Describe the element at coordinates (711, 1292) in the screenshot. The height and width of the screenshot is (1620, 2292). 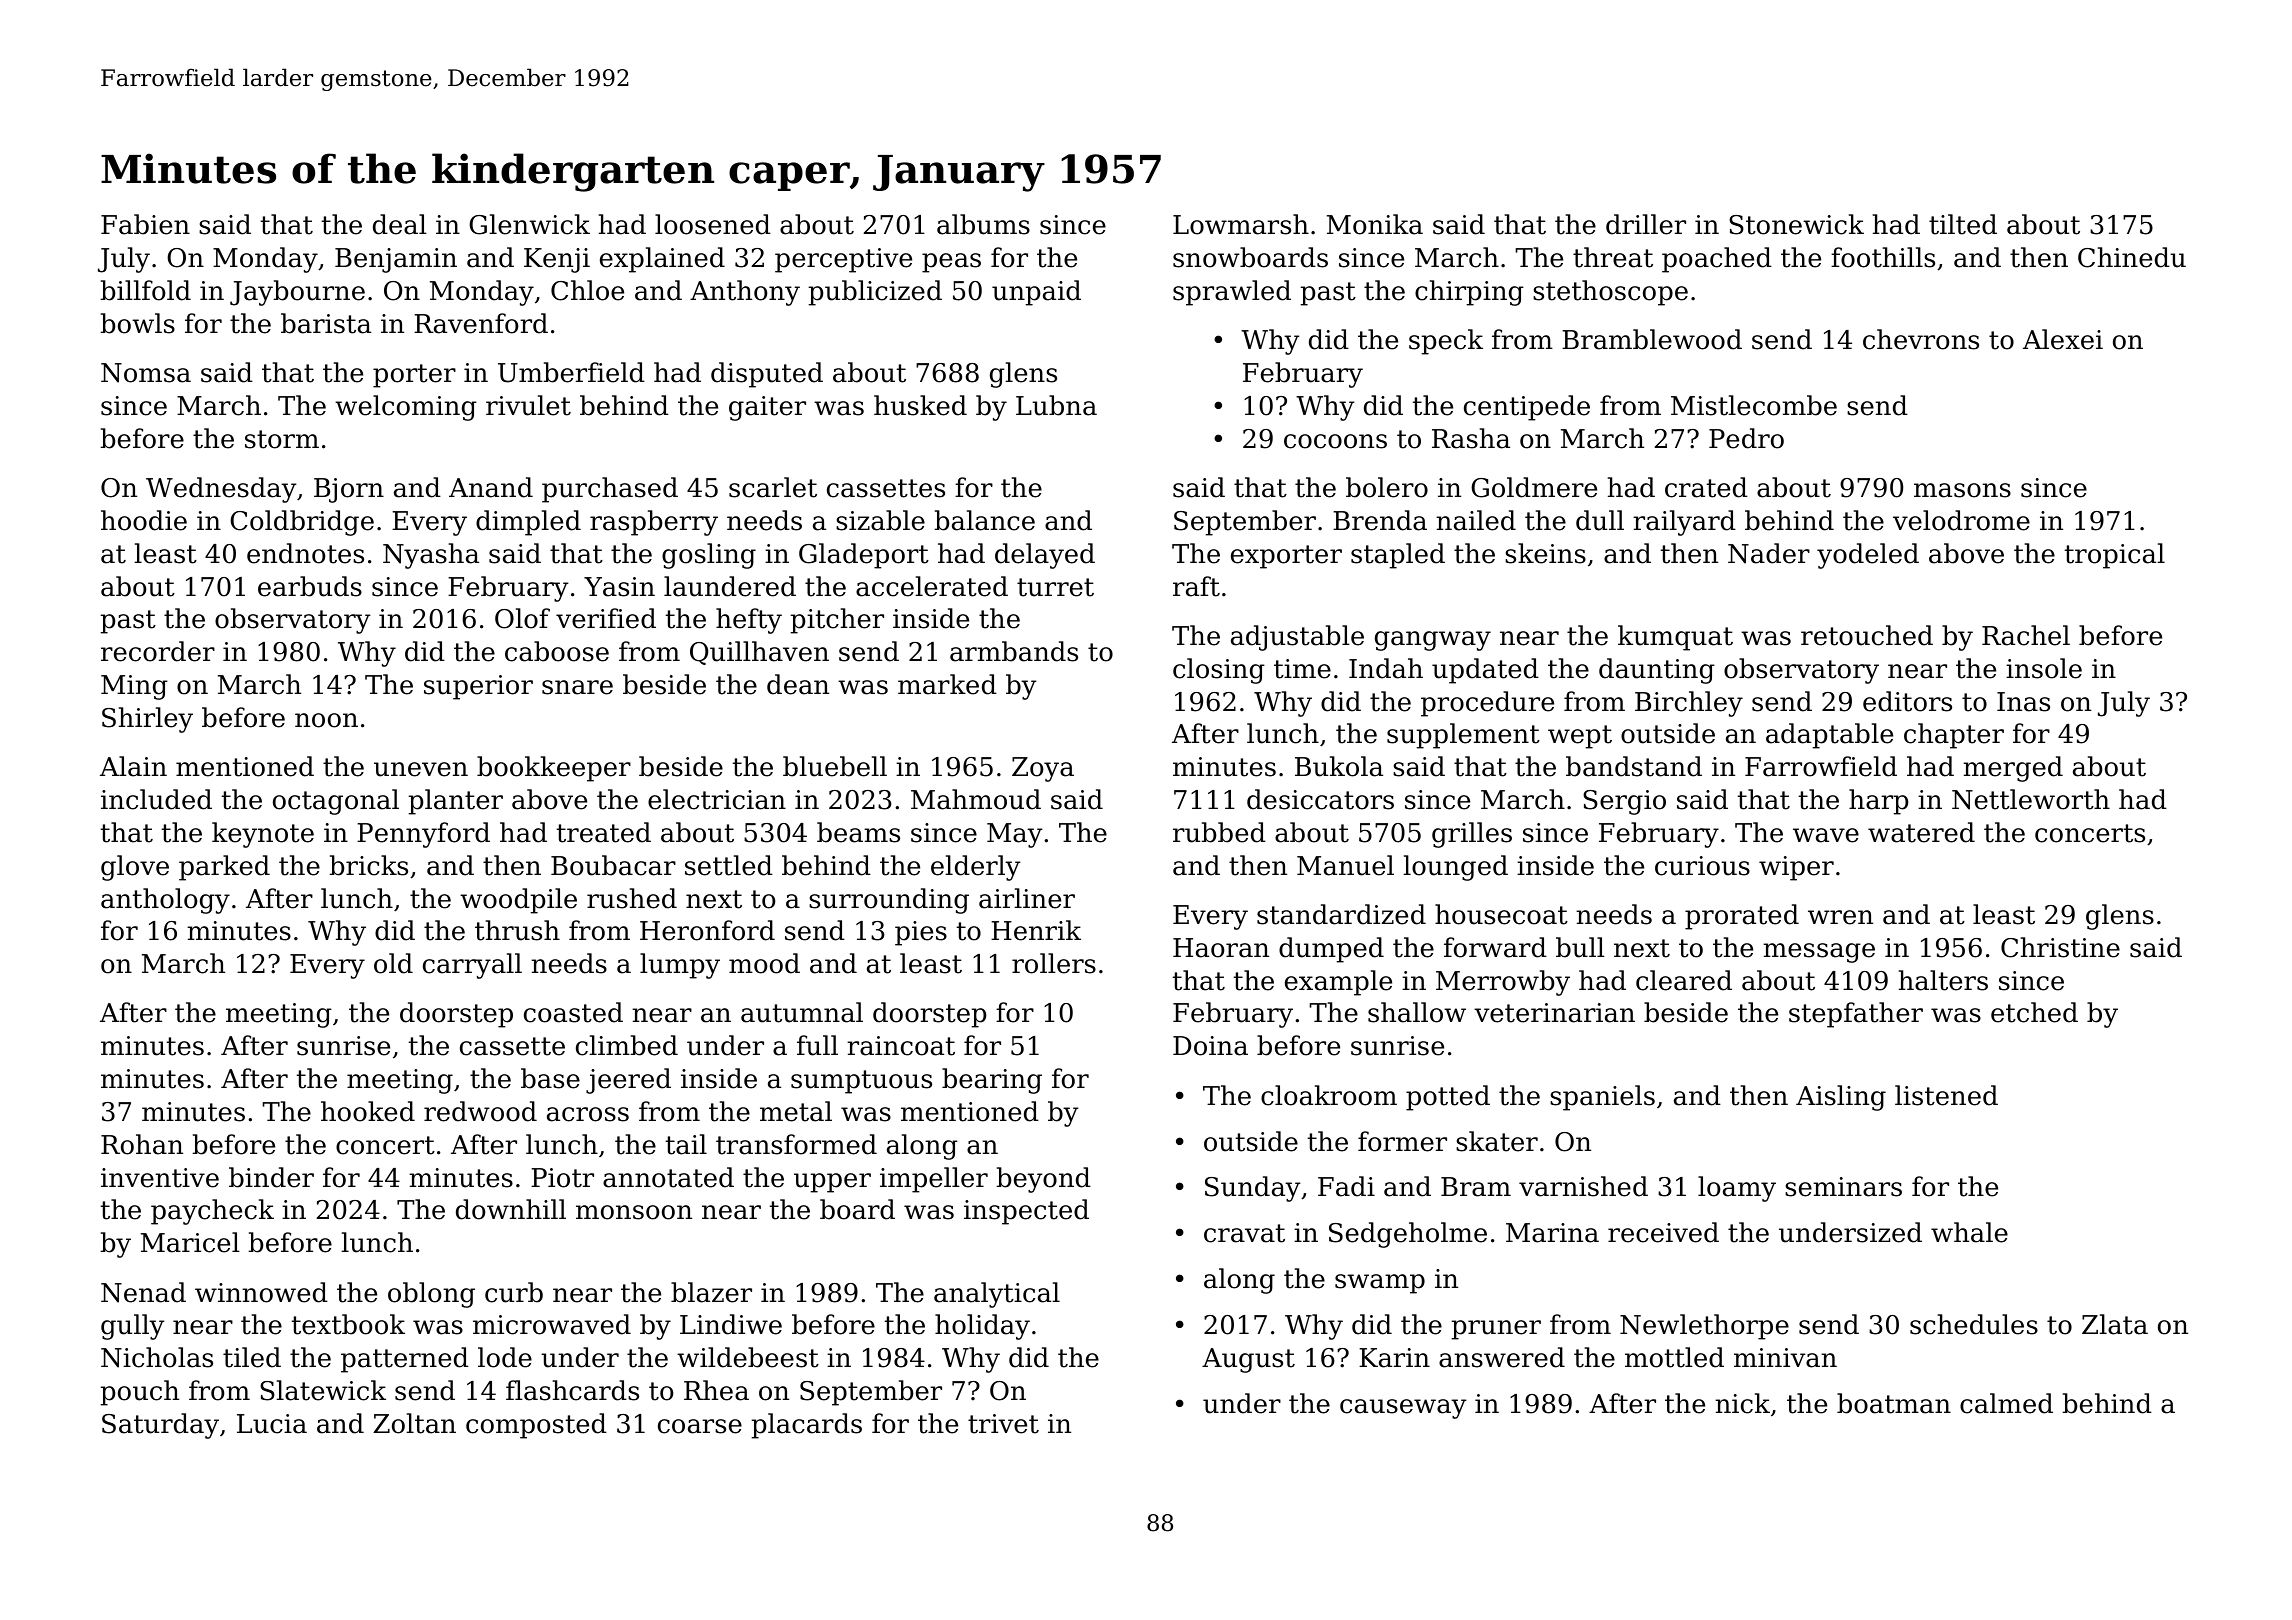
I see `blazer` at that location.
